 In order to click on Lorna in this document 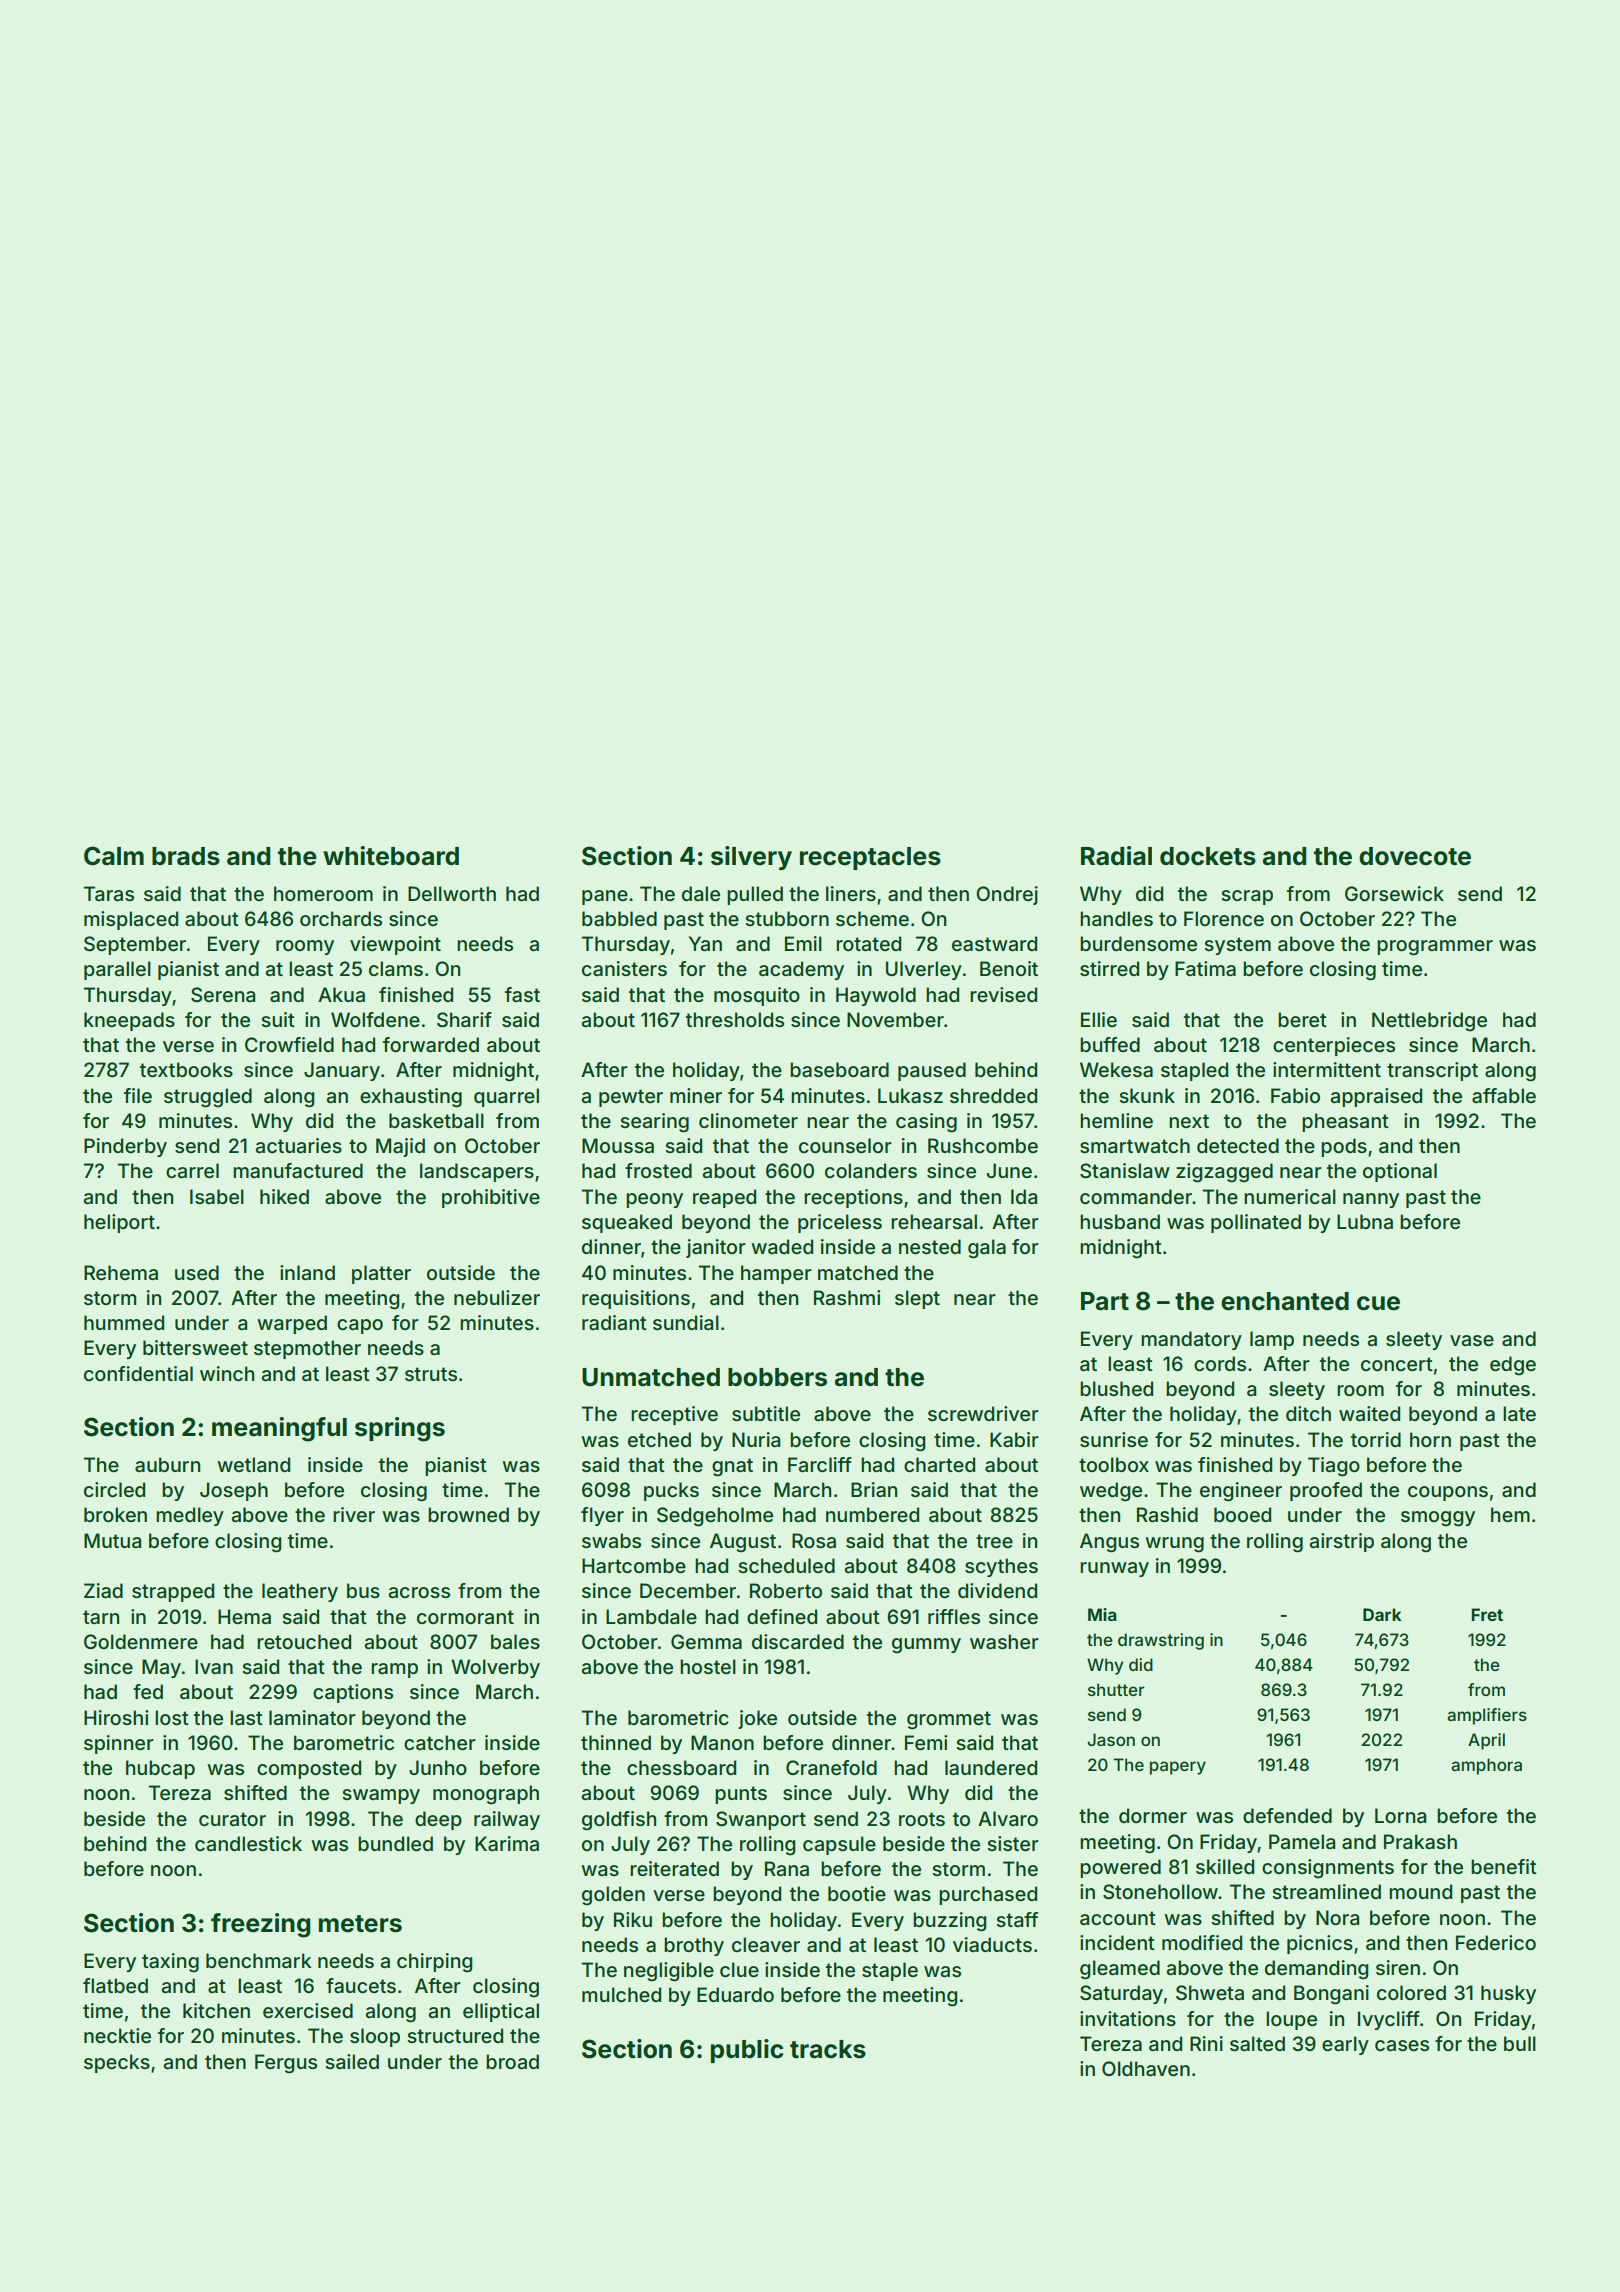, I will do `click(1400, 1815)`.
